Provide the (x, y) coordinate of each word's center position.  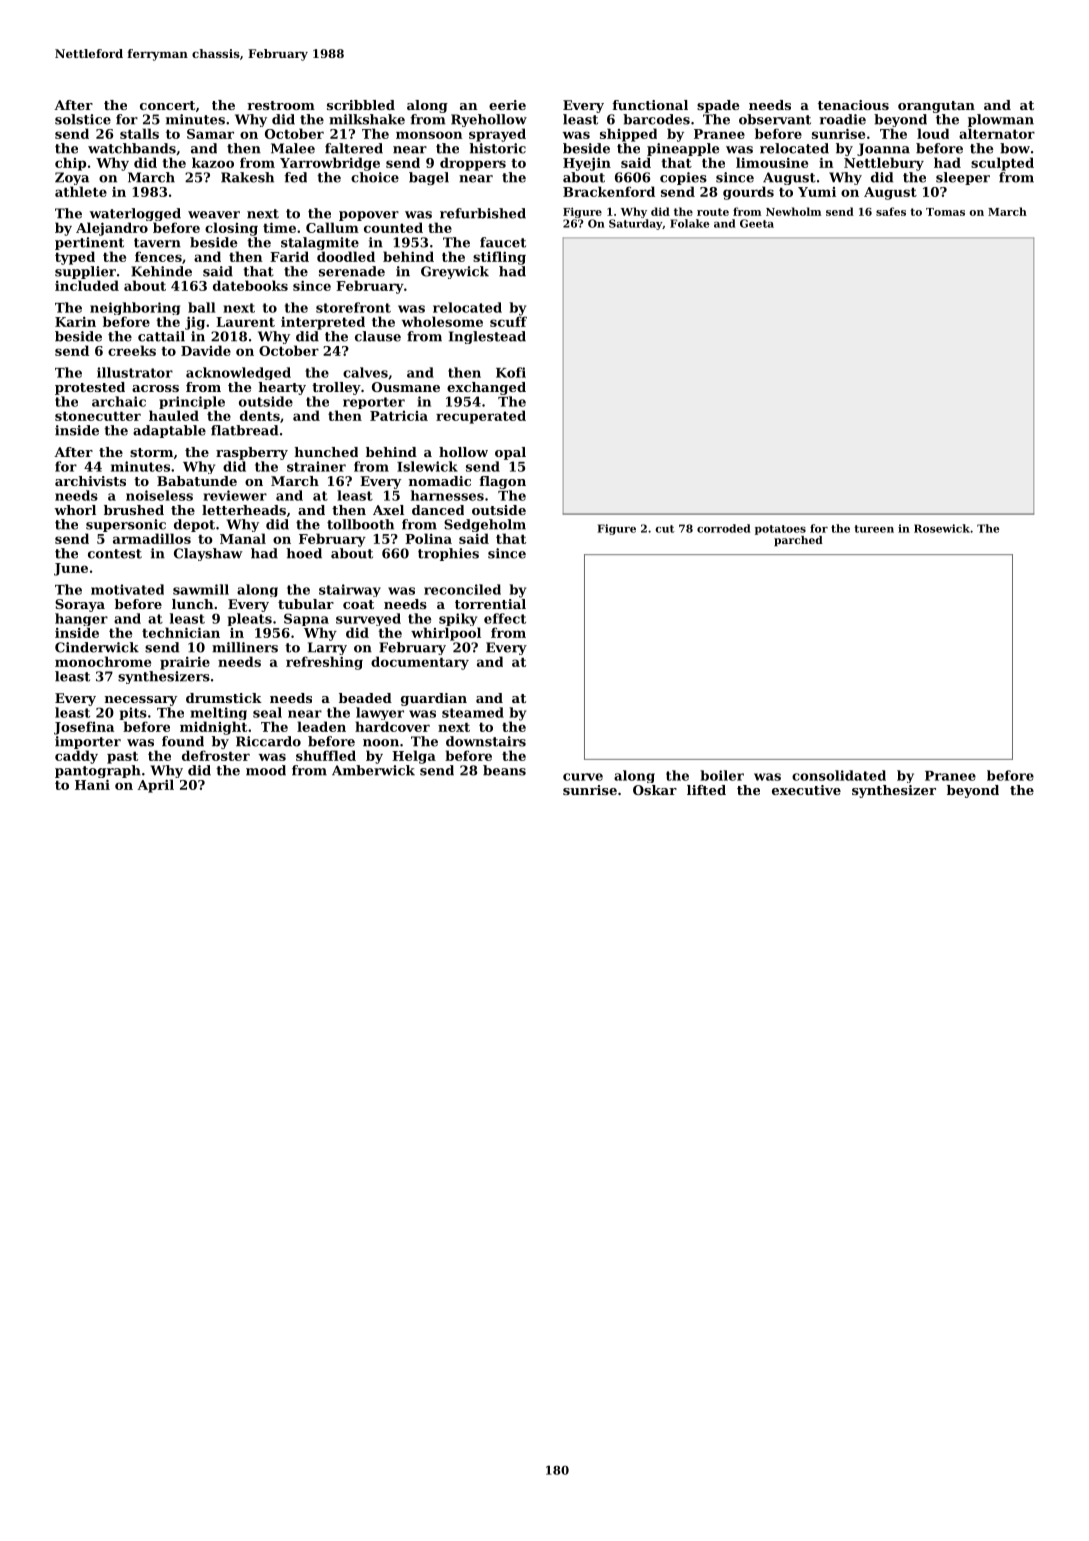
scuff (508, 321)
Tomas (945, 212)
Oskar (655, 790)
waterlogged (135, 214)
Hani (92, 784)
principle (192, 402)
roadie (843, 119)
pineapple (683, 149)
